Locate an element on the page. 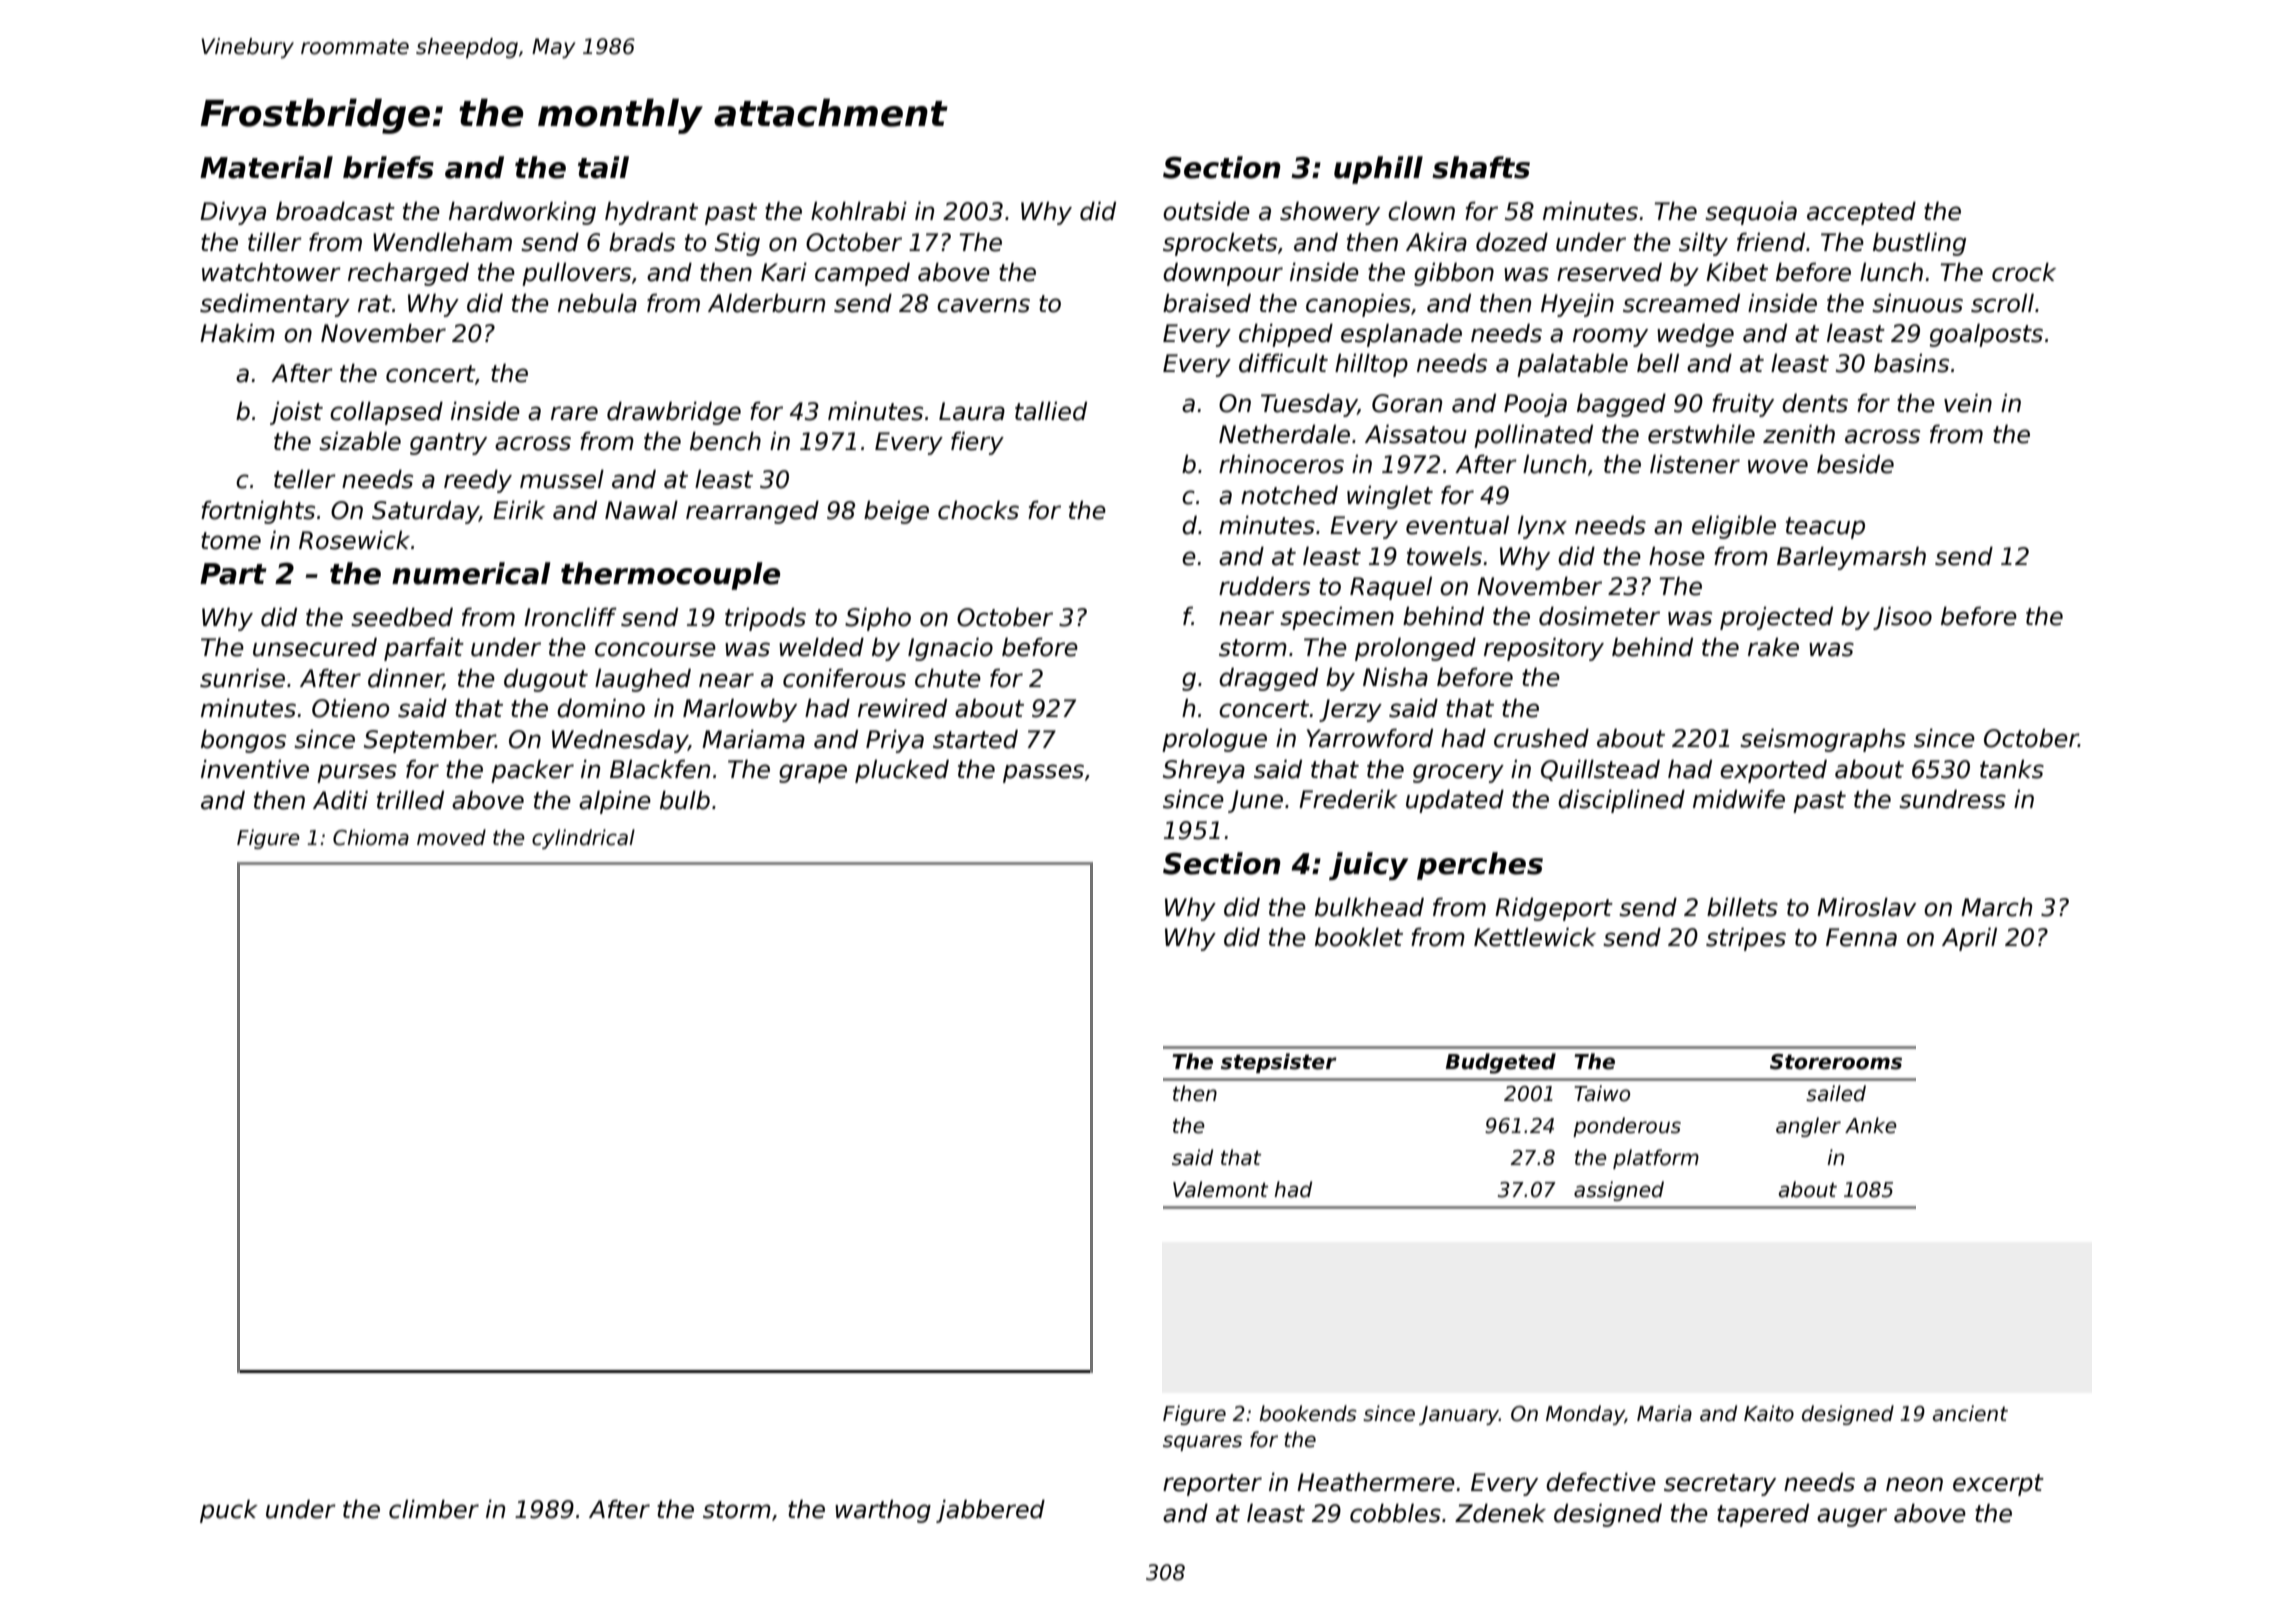 The height and width of the image is (1620, 2292). tanks is located at coordinates (2012, 769).
